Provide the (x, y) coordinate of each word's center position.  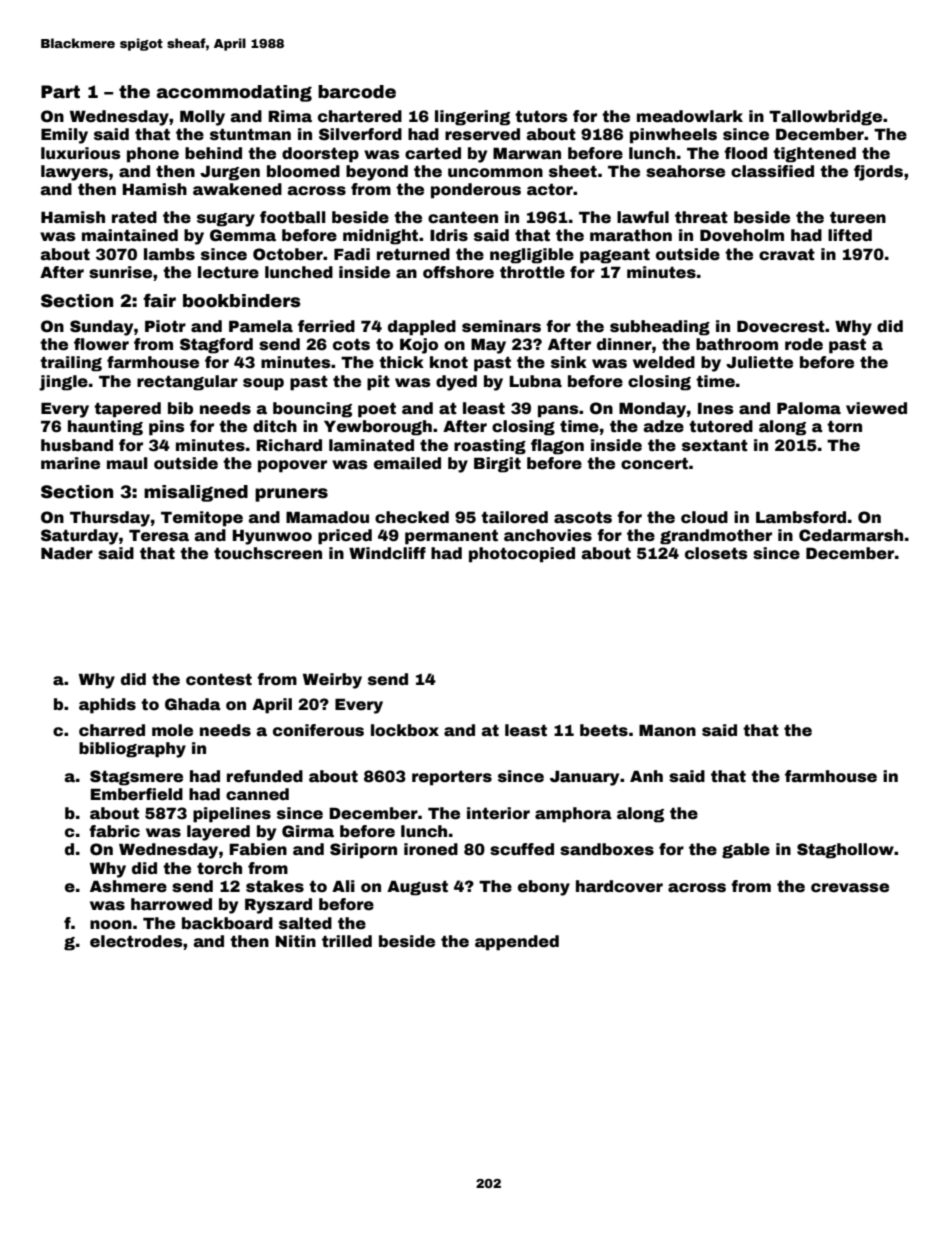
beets (604, 730)
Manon (667, 730)
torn (844, 427)
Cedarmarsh (851, 535)
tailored (514, 517)
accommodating (234, 93)
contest (219, 680)
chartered (360, 116)
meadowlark (690, 116)
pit (378, 383)
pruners (291, 495)
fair (159, 300)
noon (111, 925)
